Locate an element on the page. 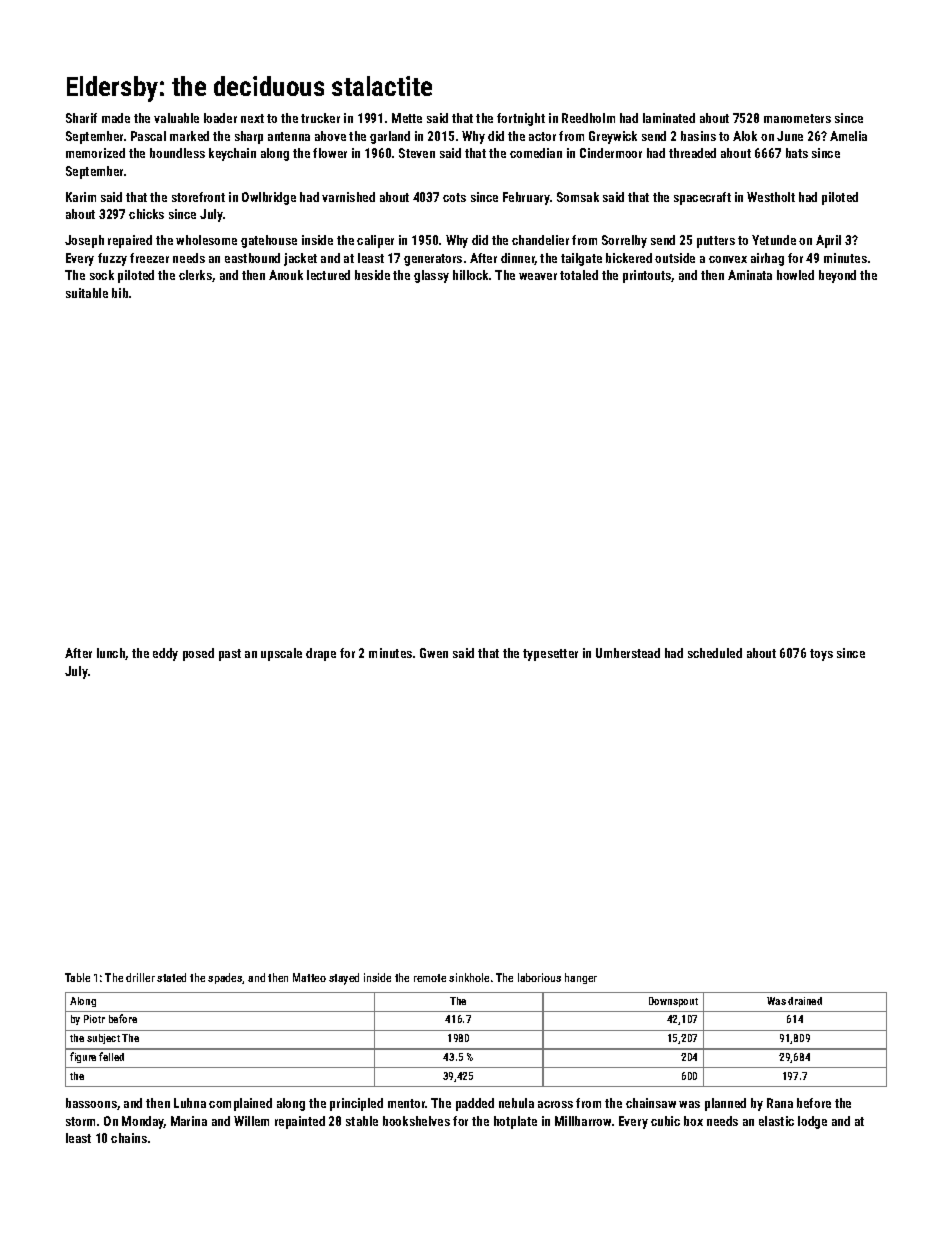  manometers is located at coordinates (797, 118).
